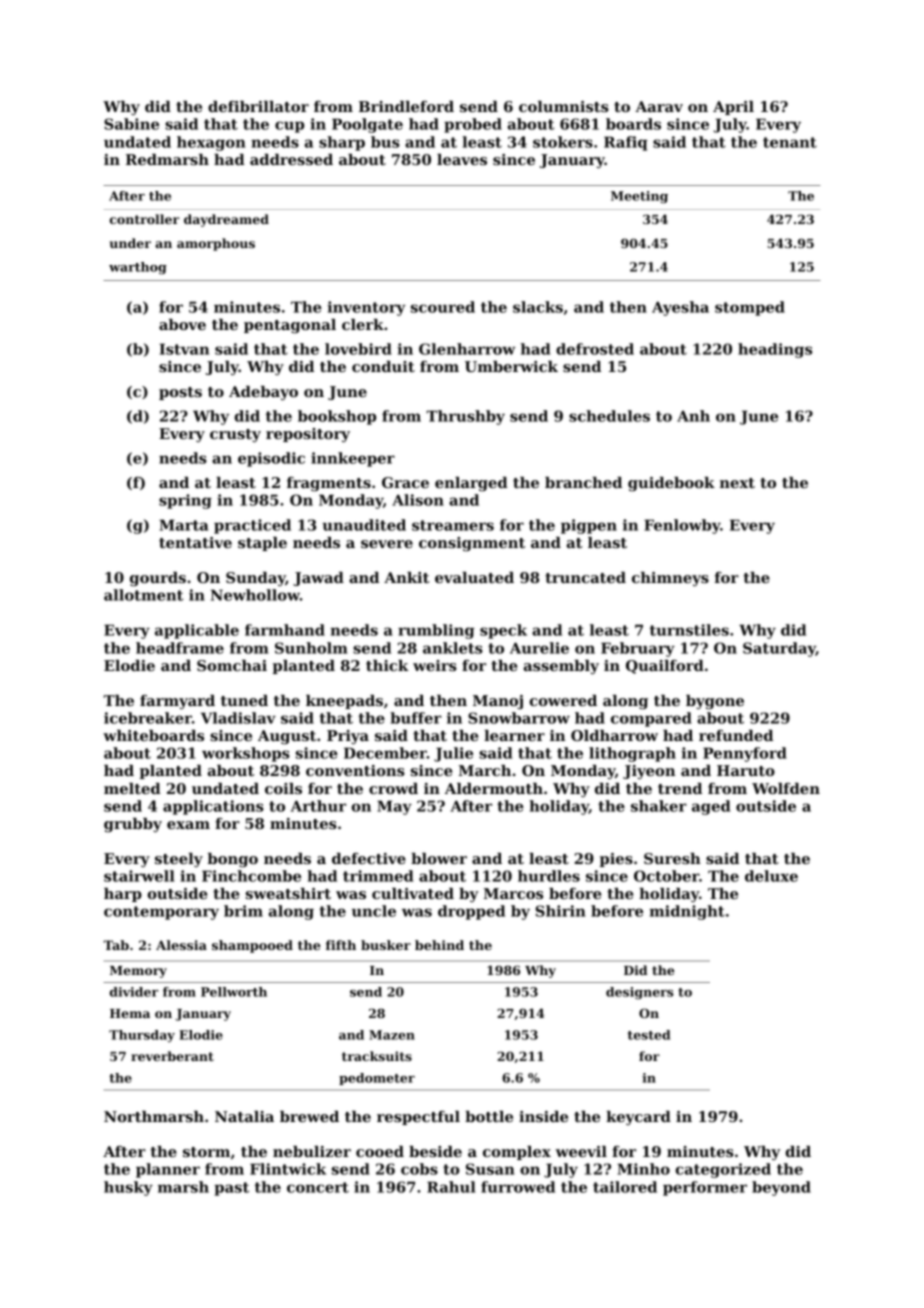  Describe the element at coordinates (232, 665) in the screenshot. I see `Somchai` at that location.
